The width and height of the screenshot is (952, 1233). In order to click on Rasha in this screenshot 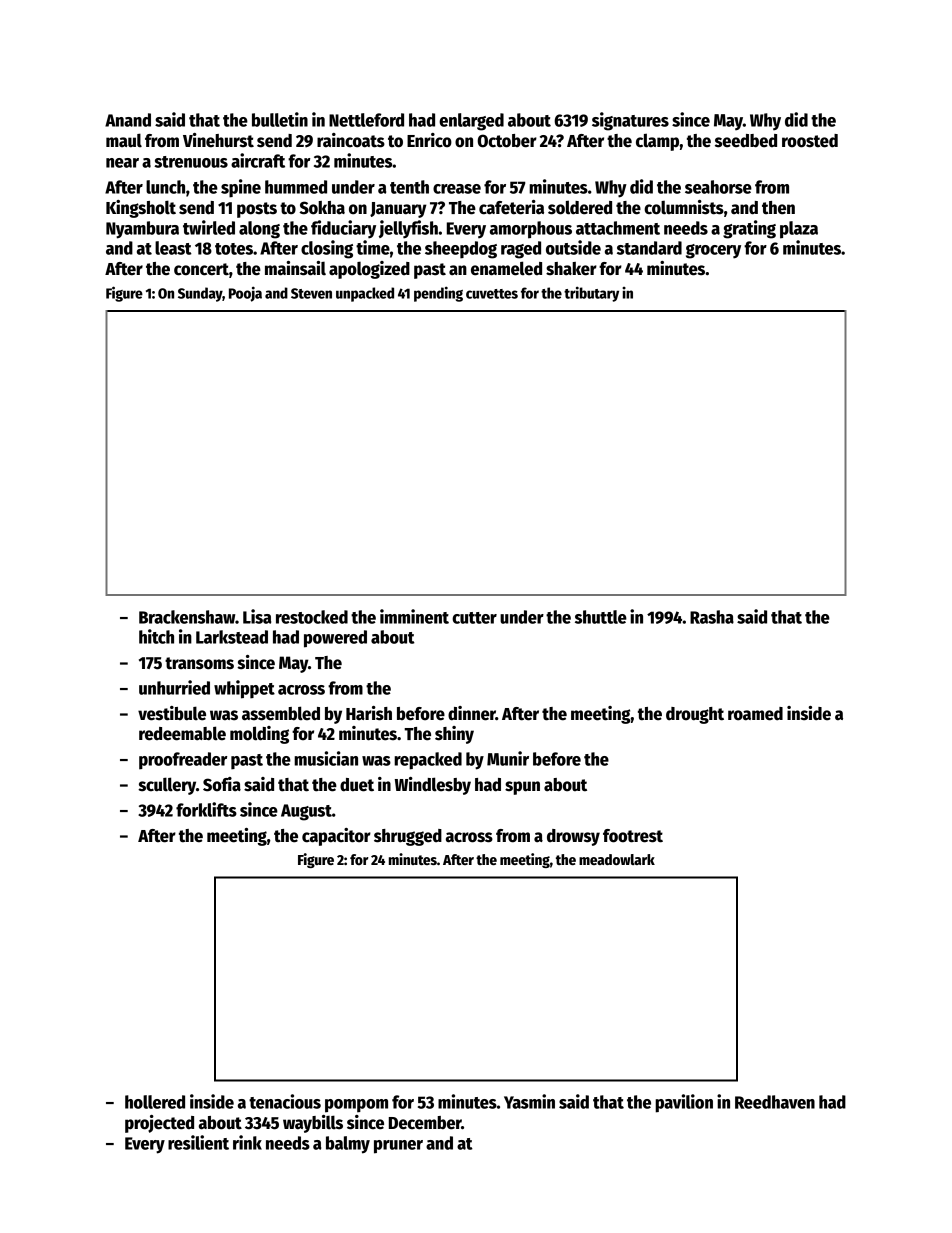, I will do `click(712, 617)`.
